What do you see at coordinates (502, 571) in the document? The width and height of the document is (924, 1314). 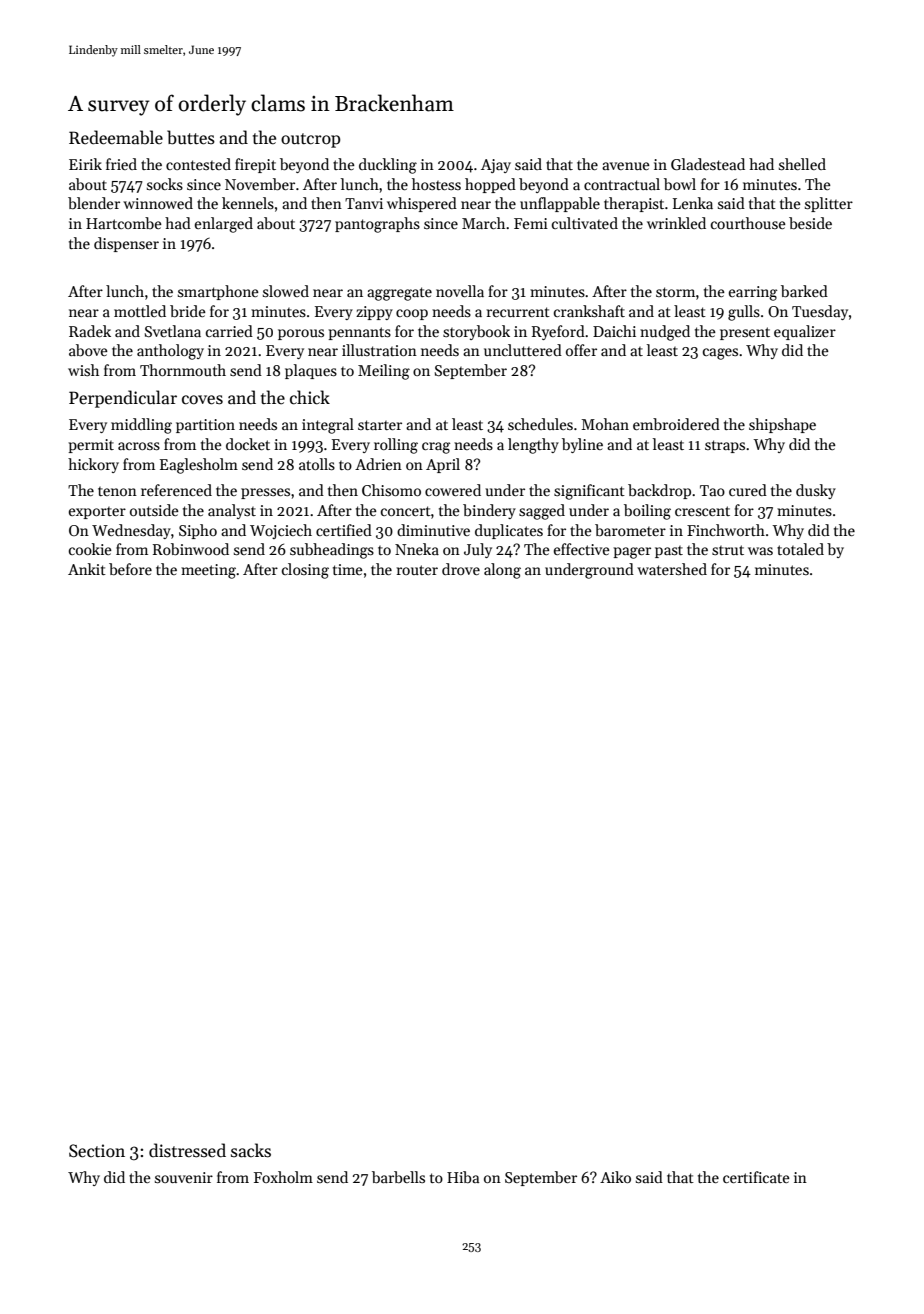 I see `along` at bounding box center [502, 571].
